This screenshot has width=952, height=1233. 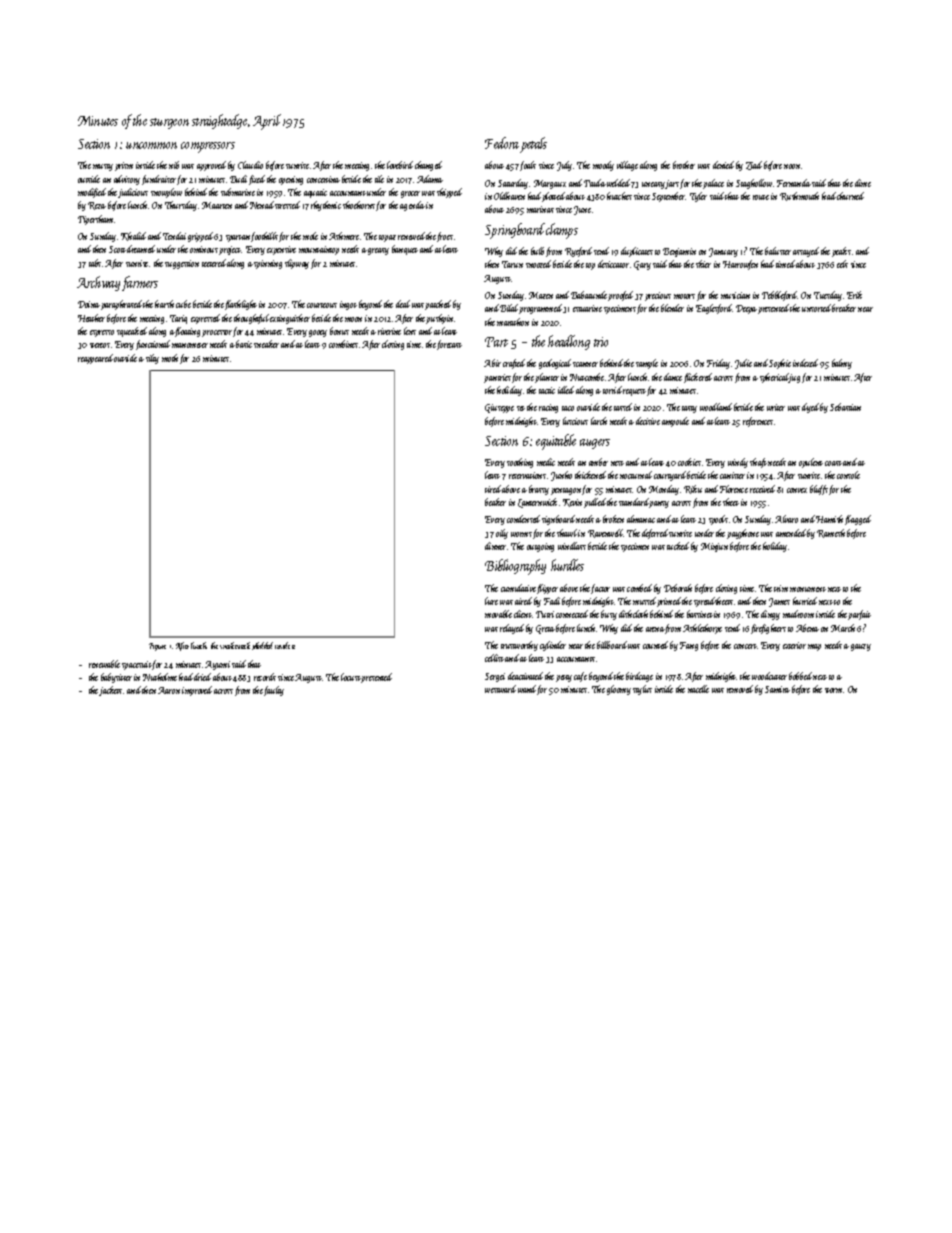 What do you see at coordinates (769, 676) in the screenshot?
I see `woodcutter` at bounding box center [769, 676].
